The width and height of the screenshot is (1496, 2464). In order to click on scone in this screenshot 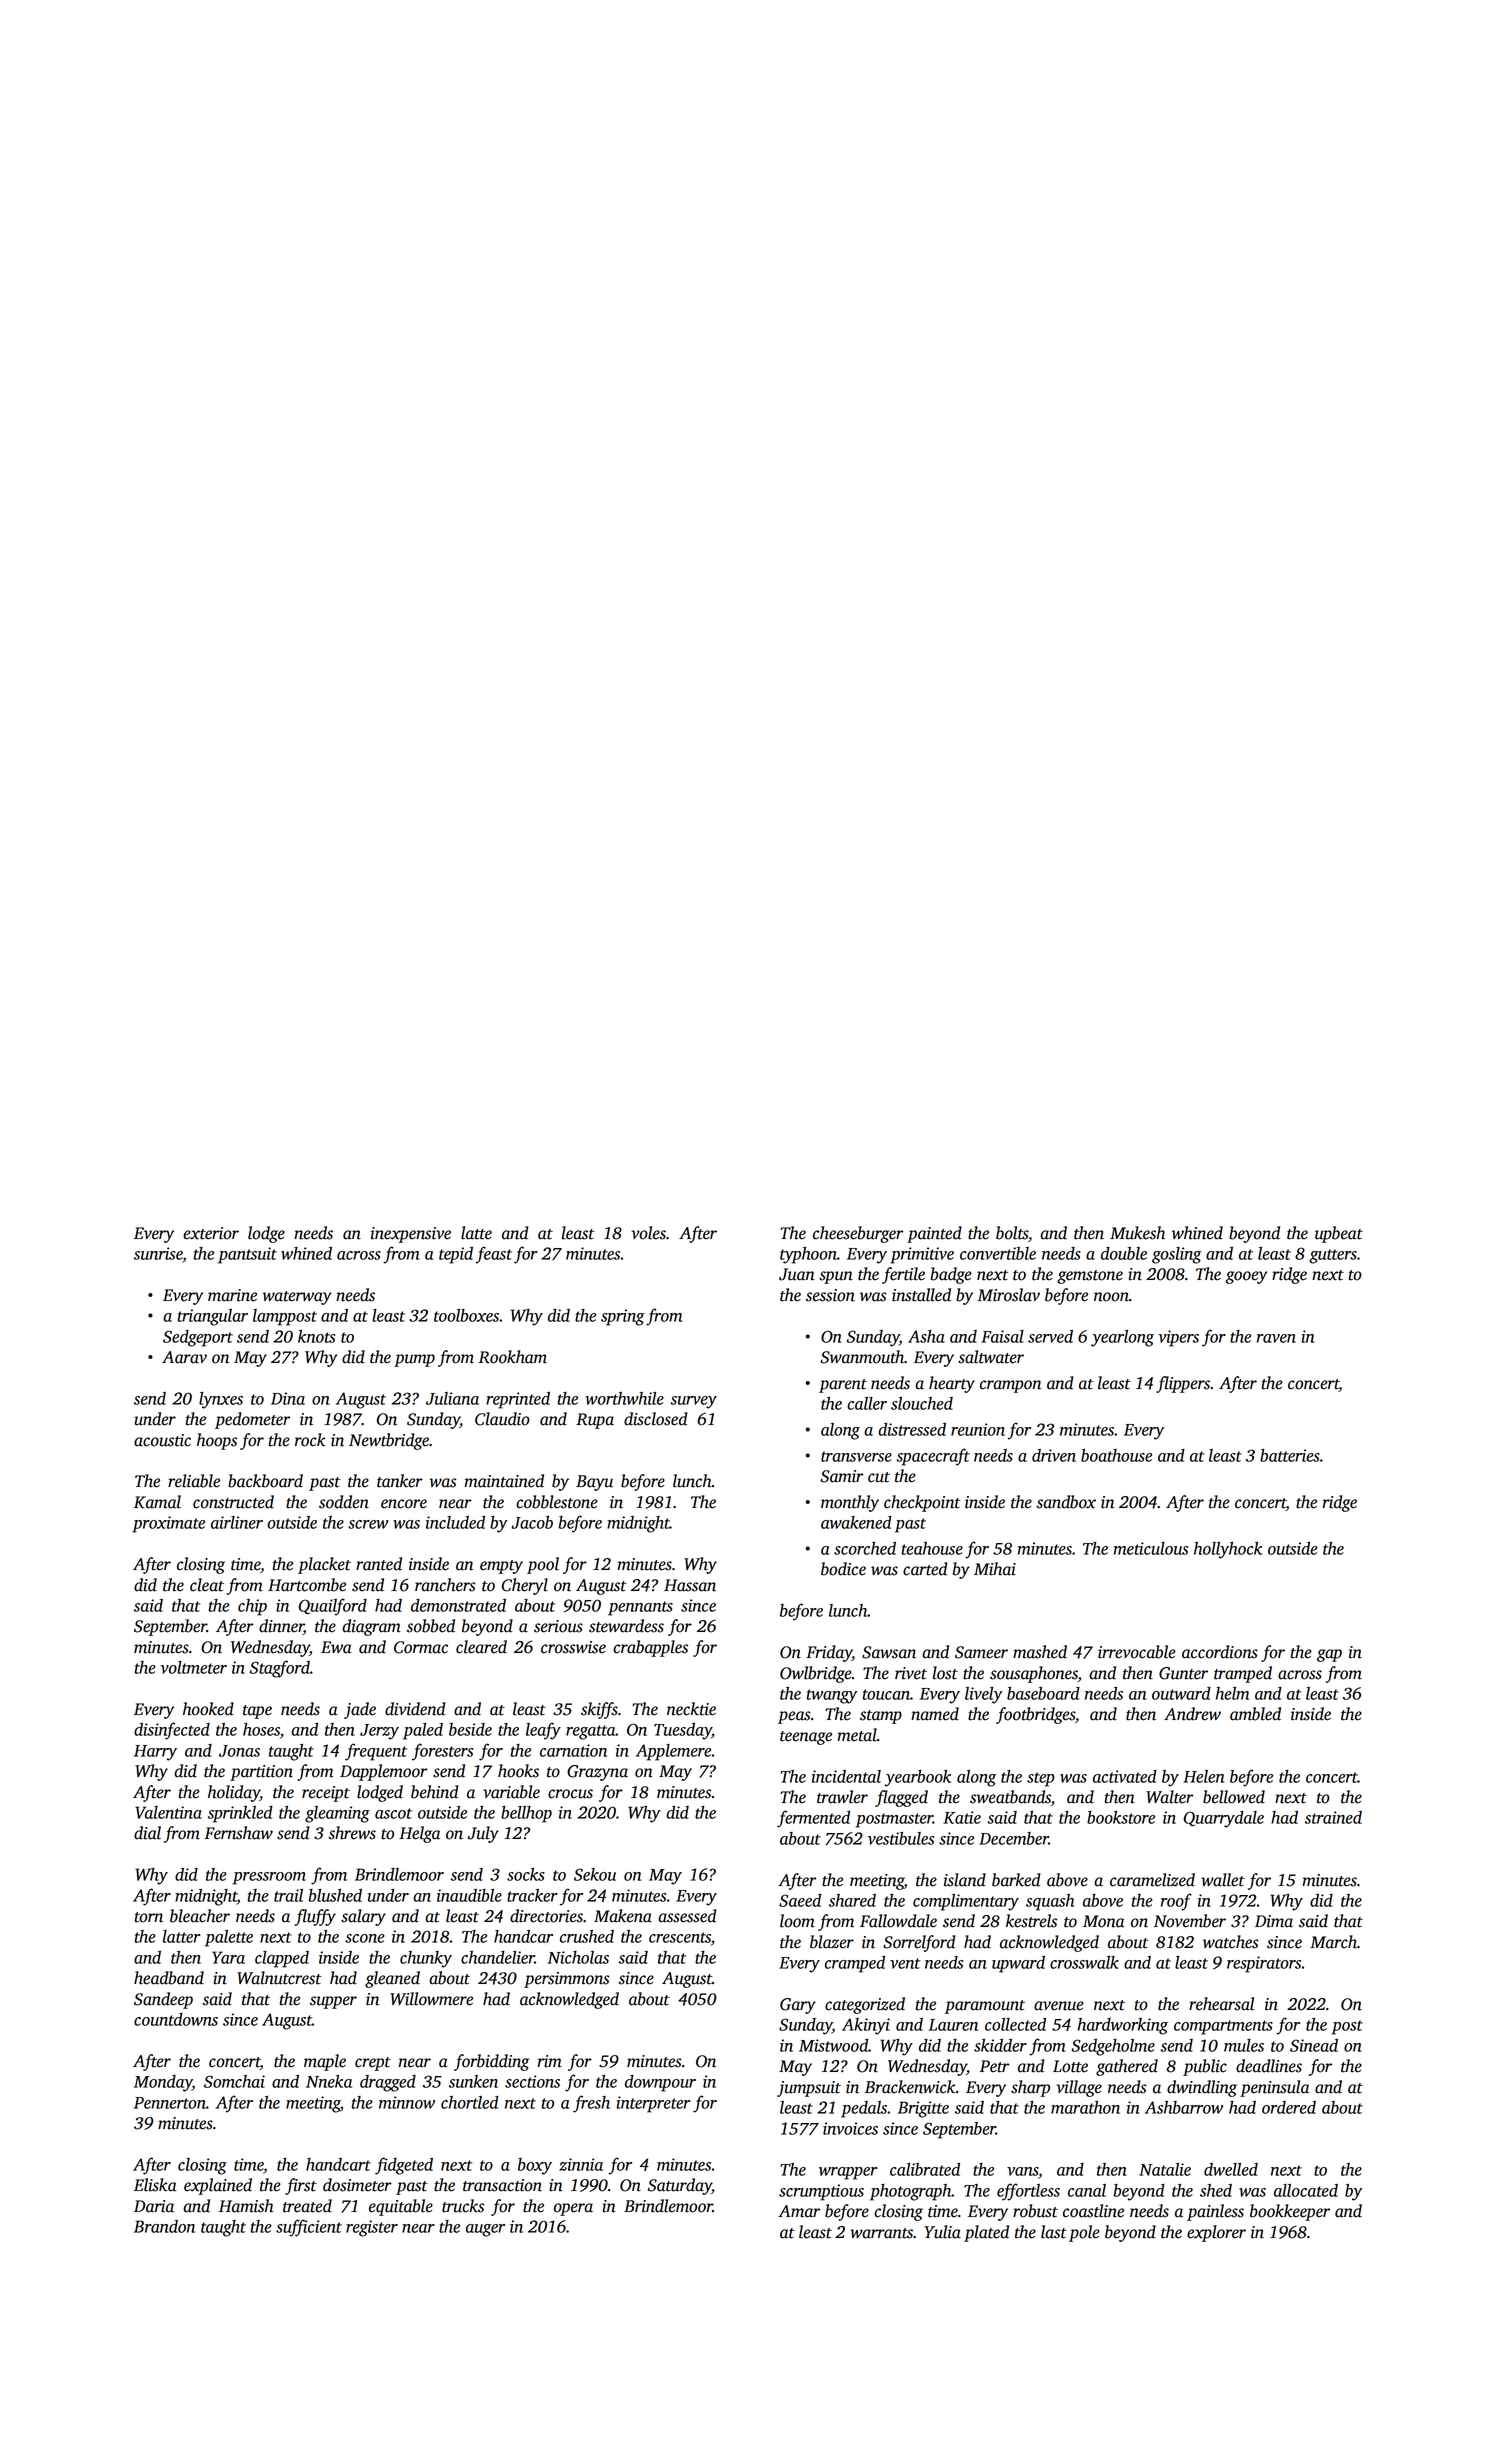, I will do `click(365, 1938)`.
